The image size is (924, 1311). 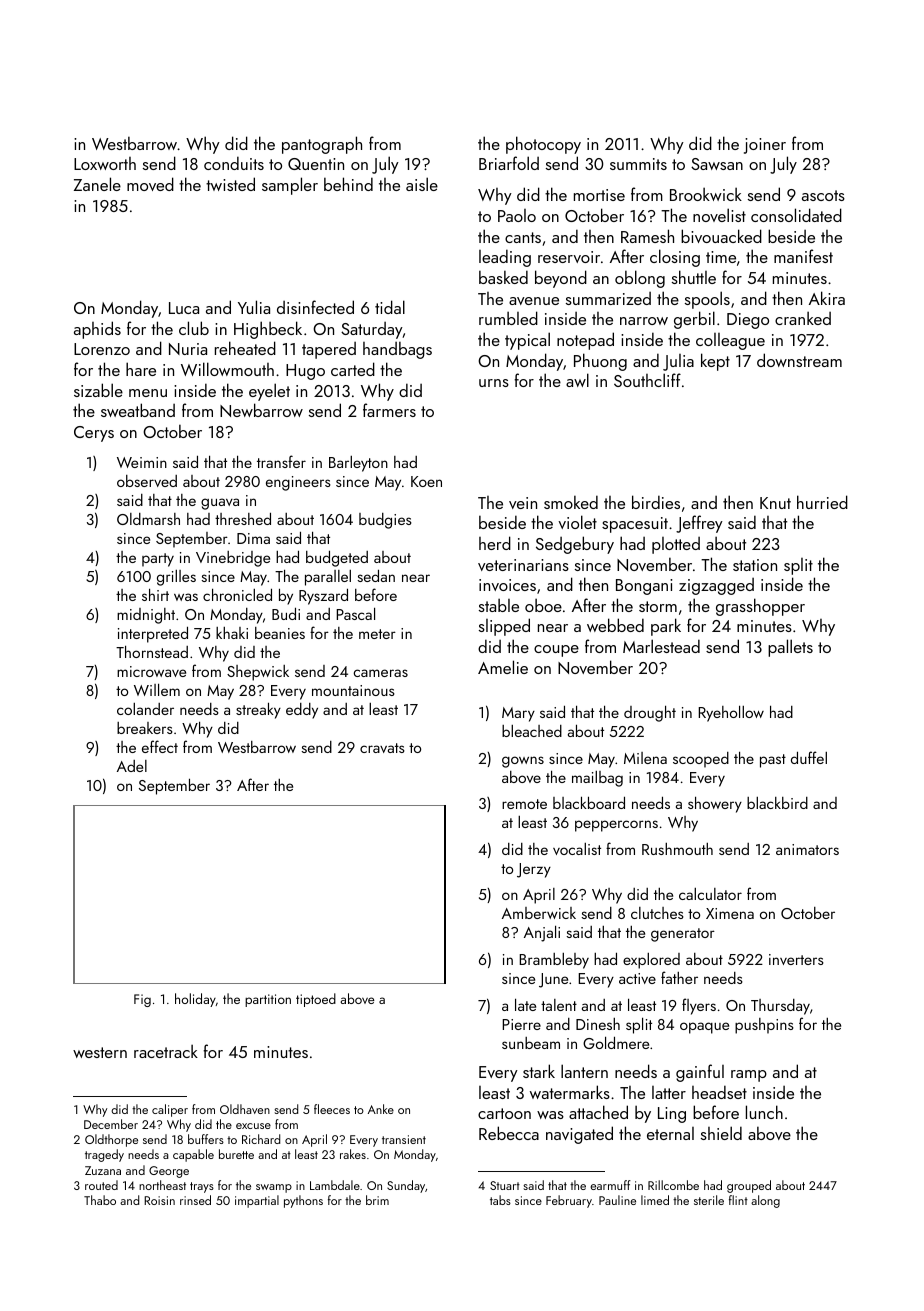 I want to click on tabs, so click(x=500, y=1200).
